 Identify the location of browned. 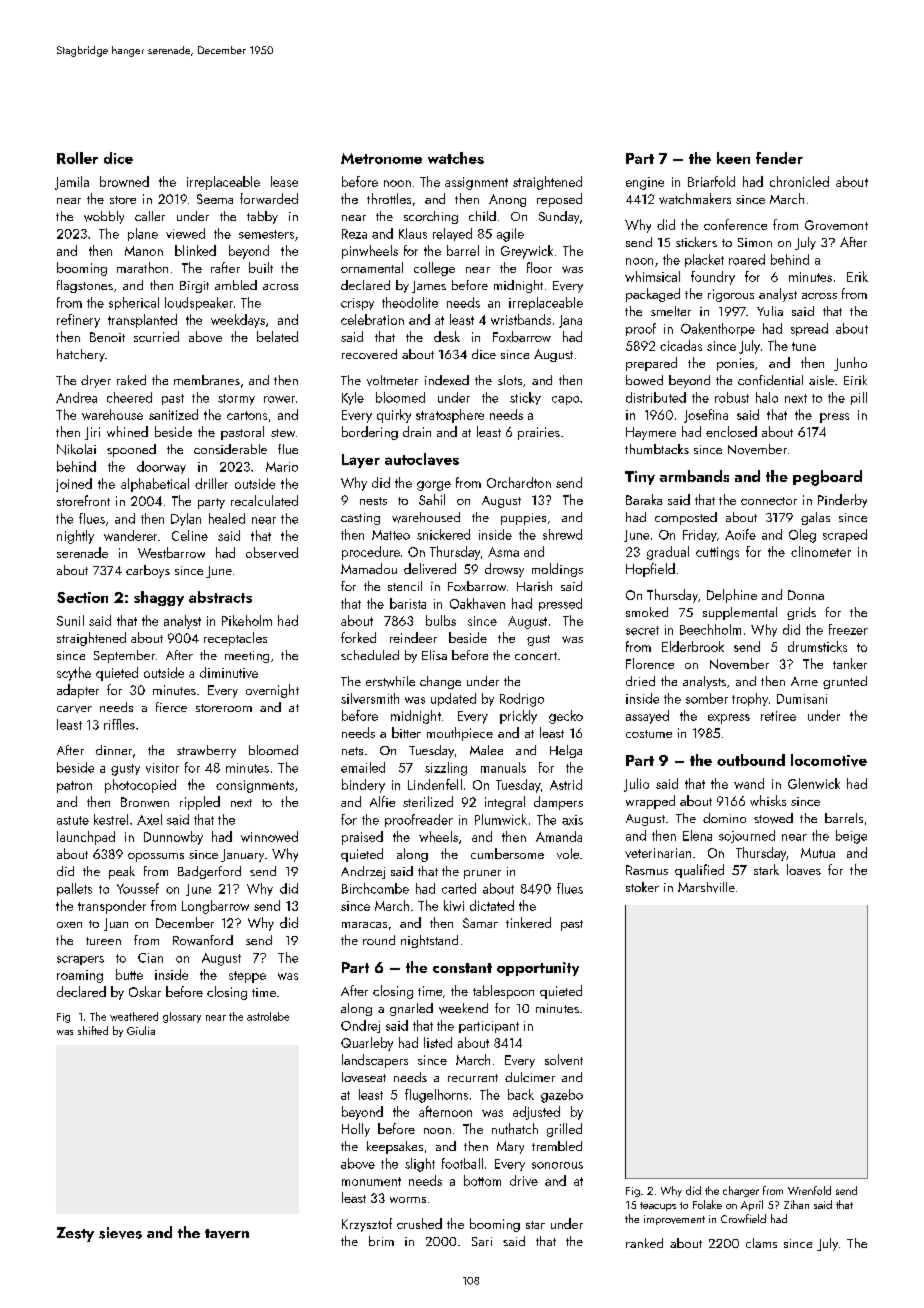
(124, 181).
